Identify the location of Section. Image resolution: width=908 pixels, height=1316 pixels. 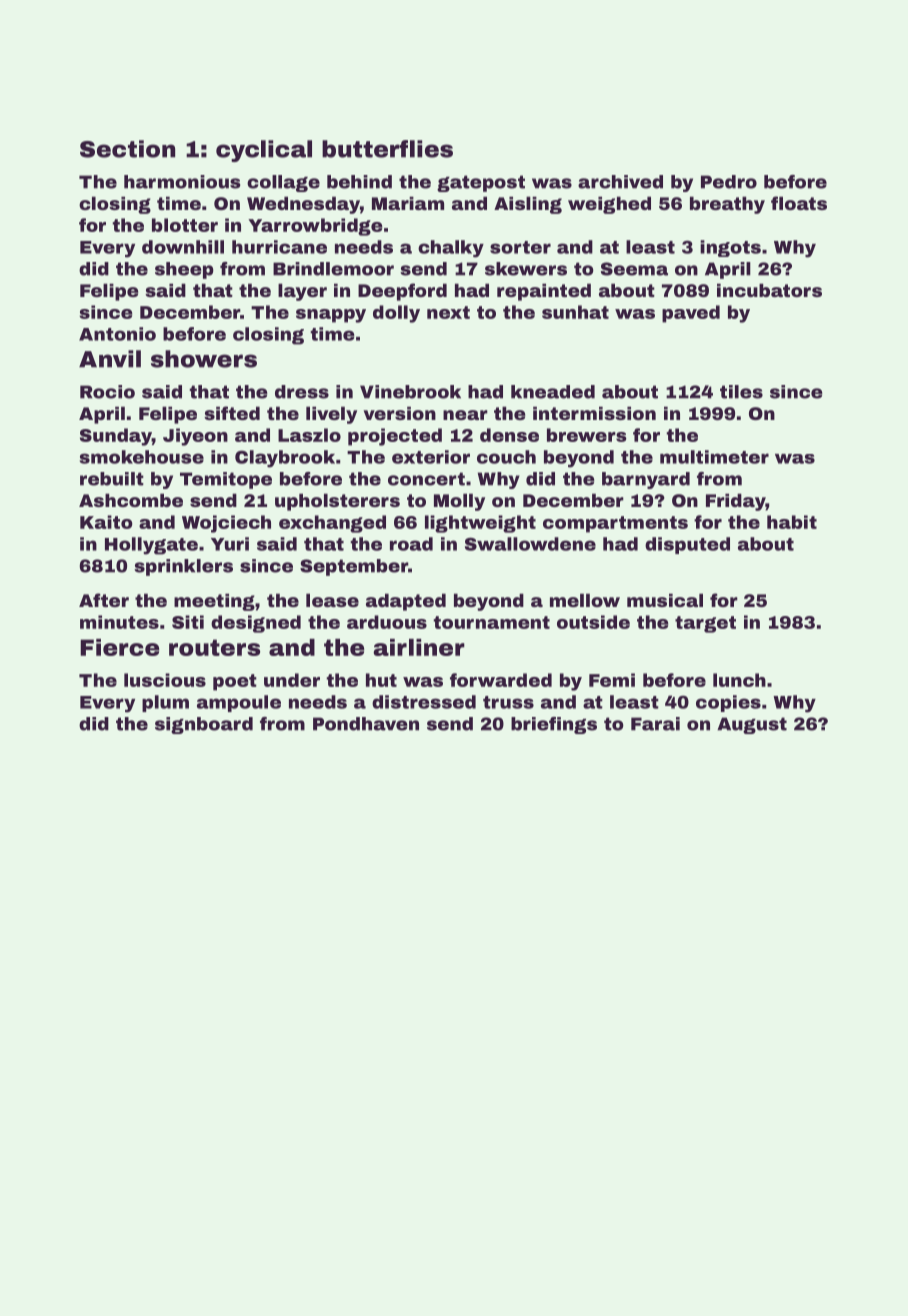
(127, 149).
